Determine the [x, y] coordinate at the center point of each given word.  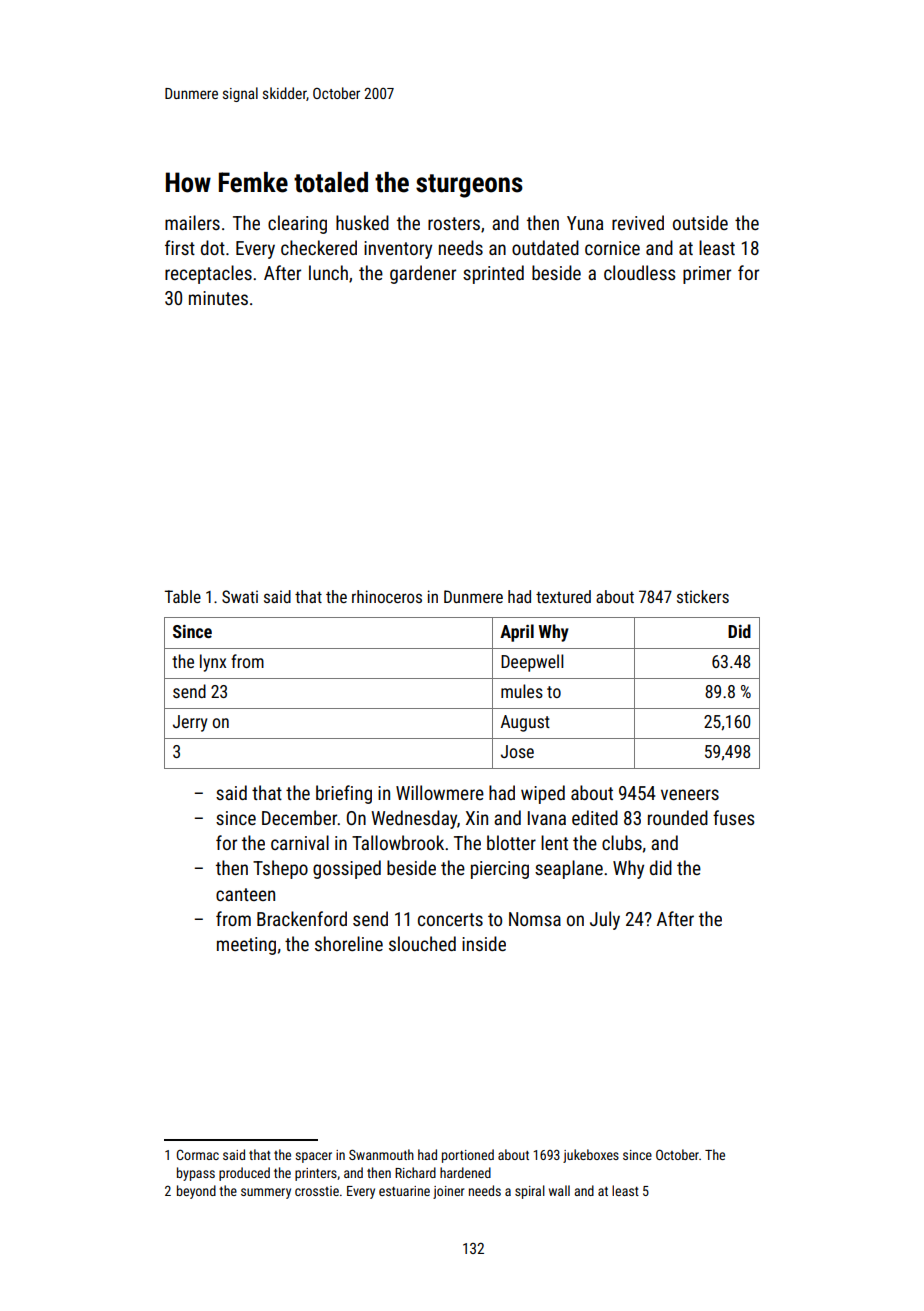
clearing [297, 224]
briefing [344, 794]
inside [484, 943]
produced [244, 1174]
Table [183, 596]
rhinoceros [387, 596]
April [517, 633]
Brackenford [302, 918]
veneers [690, 794]
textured [563, 596]
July [605, 920]
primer [707, 275]
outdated [545, 247]
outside [700, 222]
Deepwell [532, 663]
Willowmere [440, 792]
